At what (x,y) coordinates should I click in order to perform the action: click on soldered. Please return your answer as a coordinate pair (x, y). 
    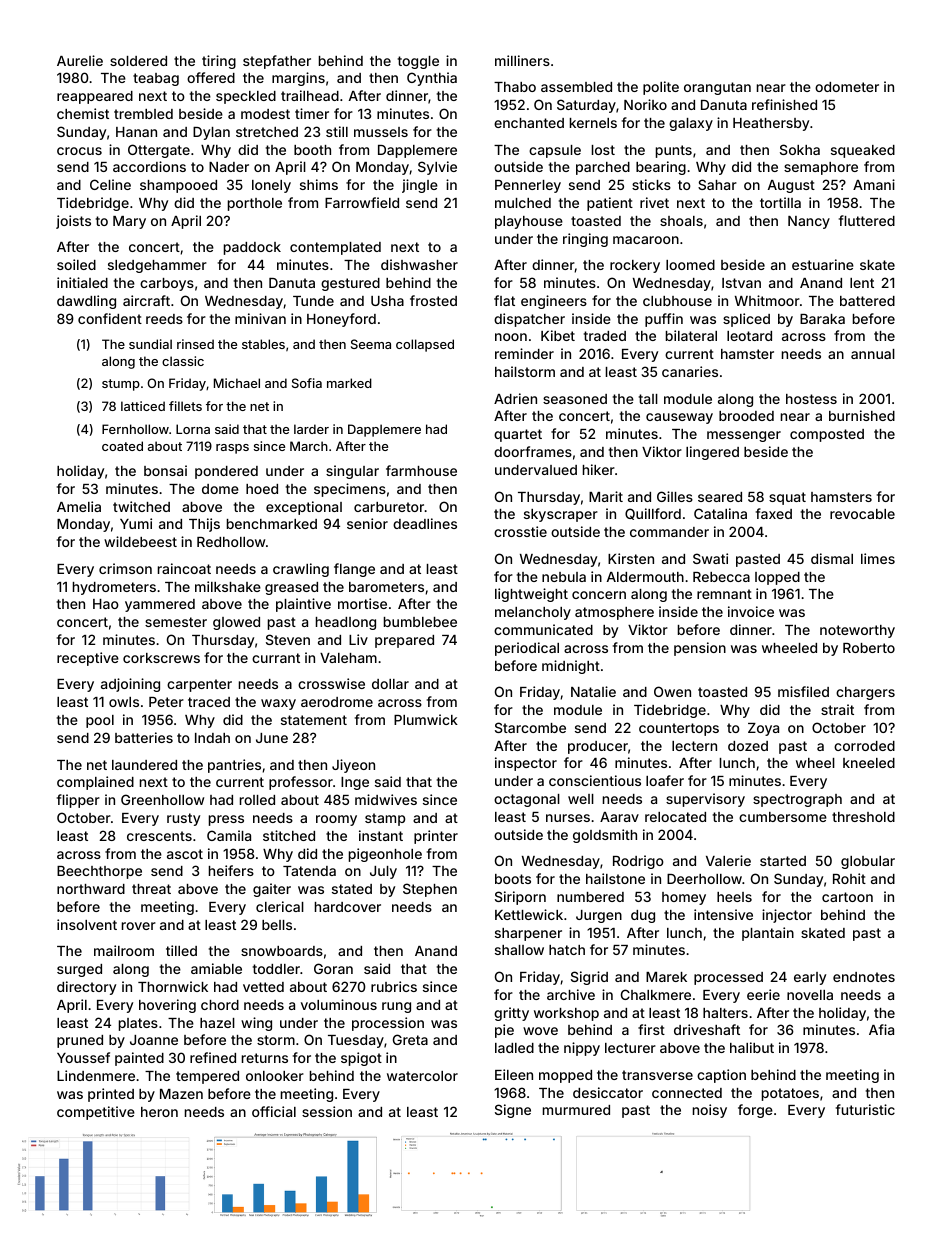
    Looking at the image, I should click on (138, 61).
